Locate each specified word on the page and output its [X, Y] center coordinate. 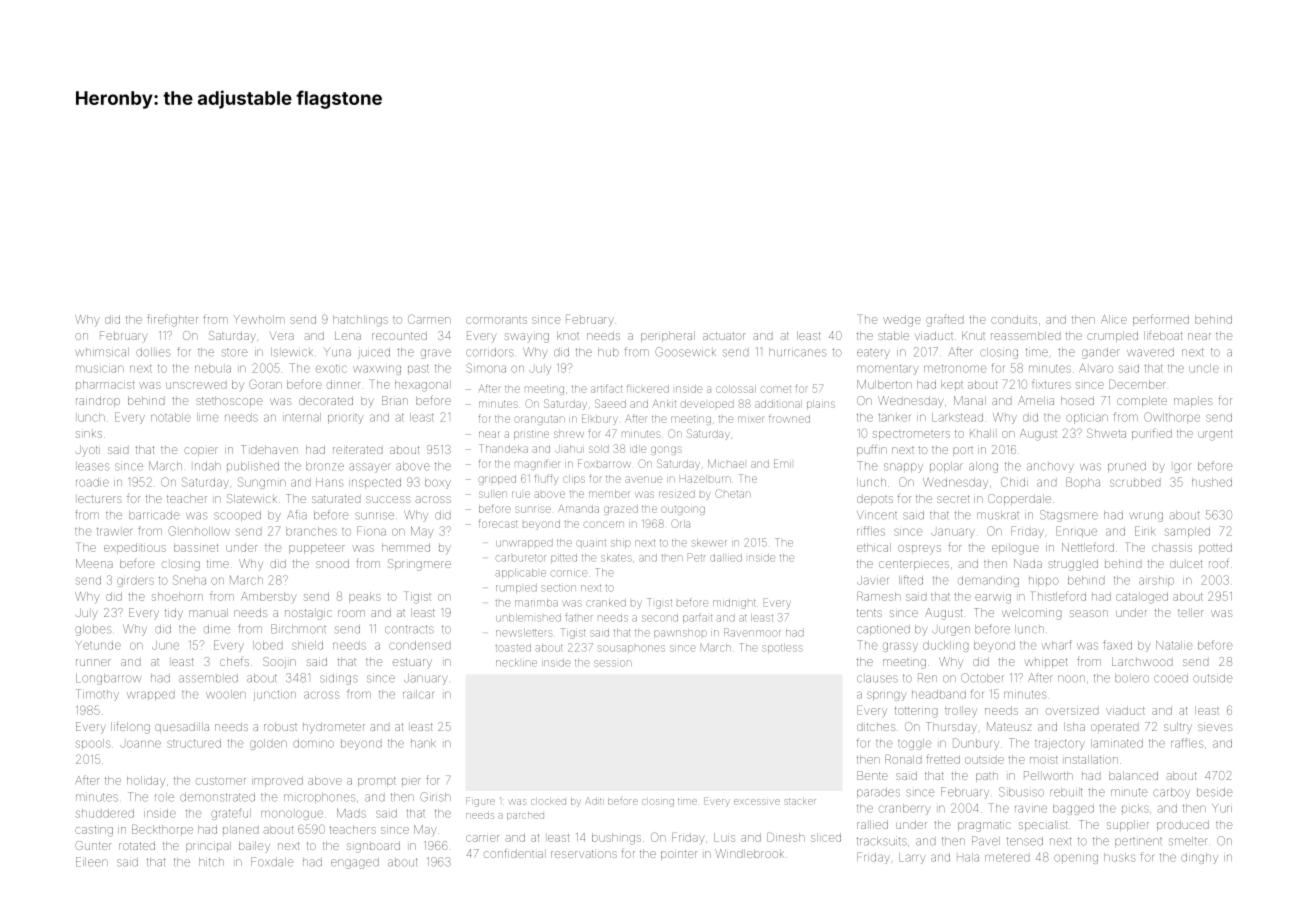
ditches [876, 727]
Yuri [1222, 808]
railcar [418, 694]
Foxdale [272, 862]
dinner [343, 384]
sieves [1215, 727]
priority [346, 419]
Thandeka [503, 448]
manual [208, 612]
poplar [946, 467]
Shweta [1106, 433]
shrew [569, 434]
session [613, 663]
